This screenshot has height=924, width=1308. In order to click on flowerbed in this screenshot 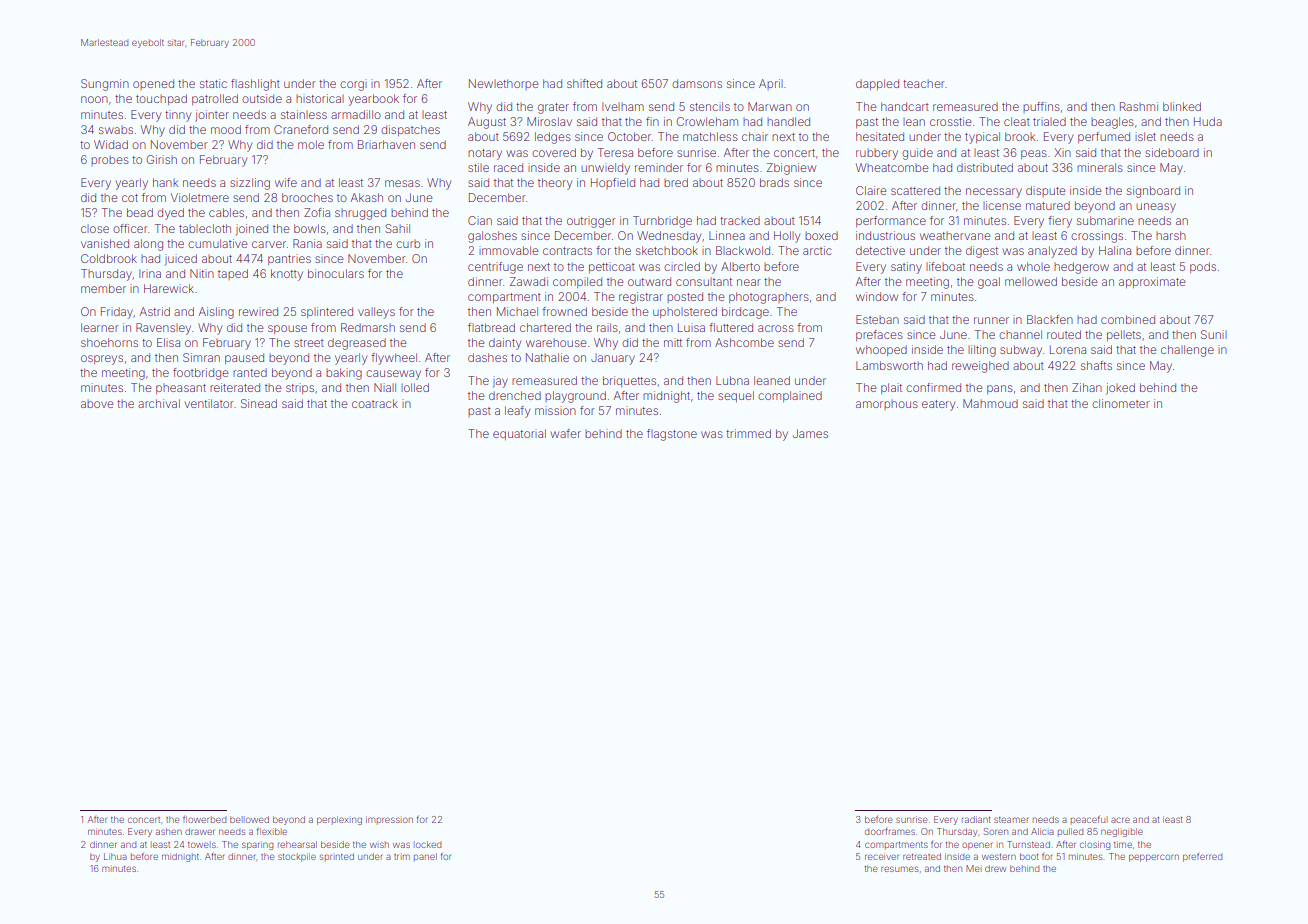, I will do `click(204, 819)`.
